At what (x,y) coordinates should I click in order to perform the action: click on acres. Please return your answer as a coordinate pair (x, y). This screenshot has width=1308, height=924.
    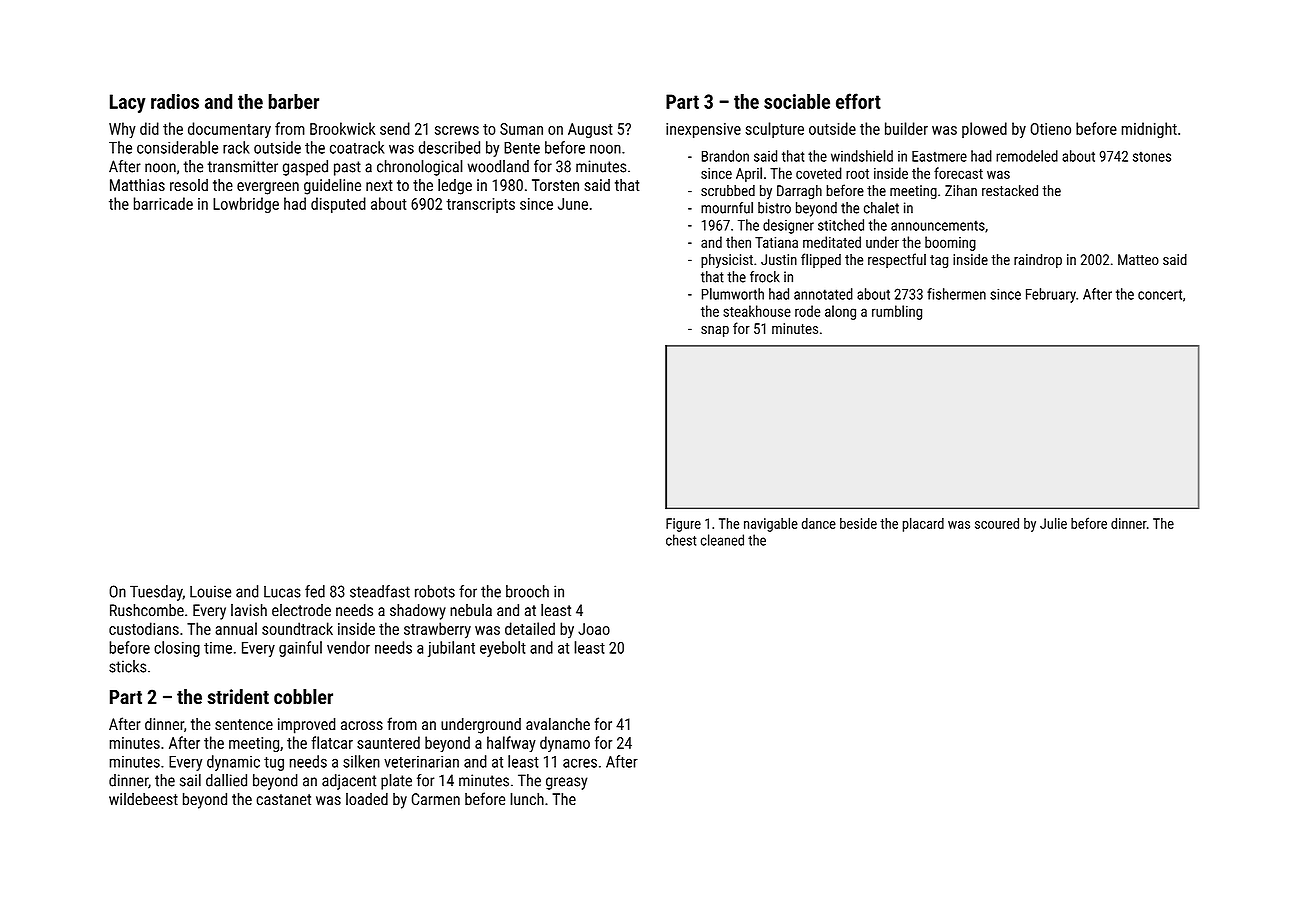
    Looking at the image, I should click on (580, 763).
